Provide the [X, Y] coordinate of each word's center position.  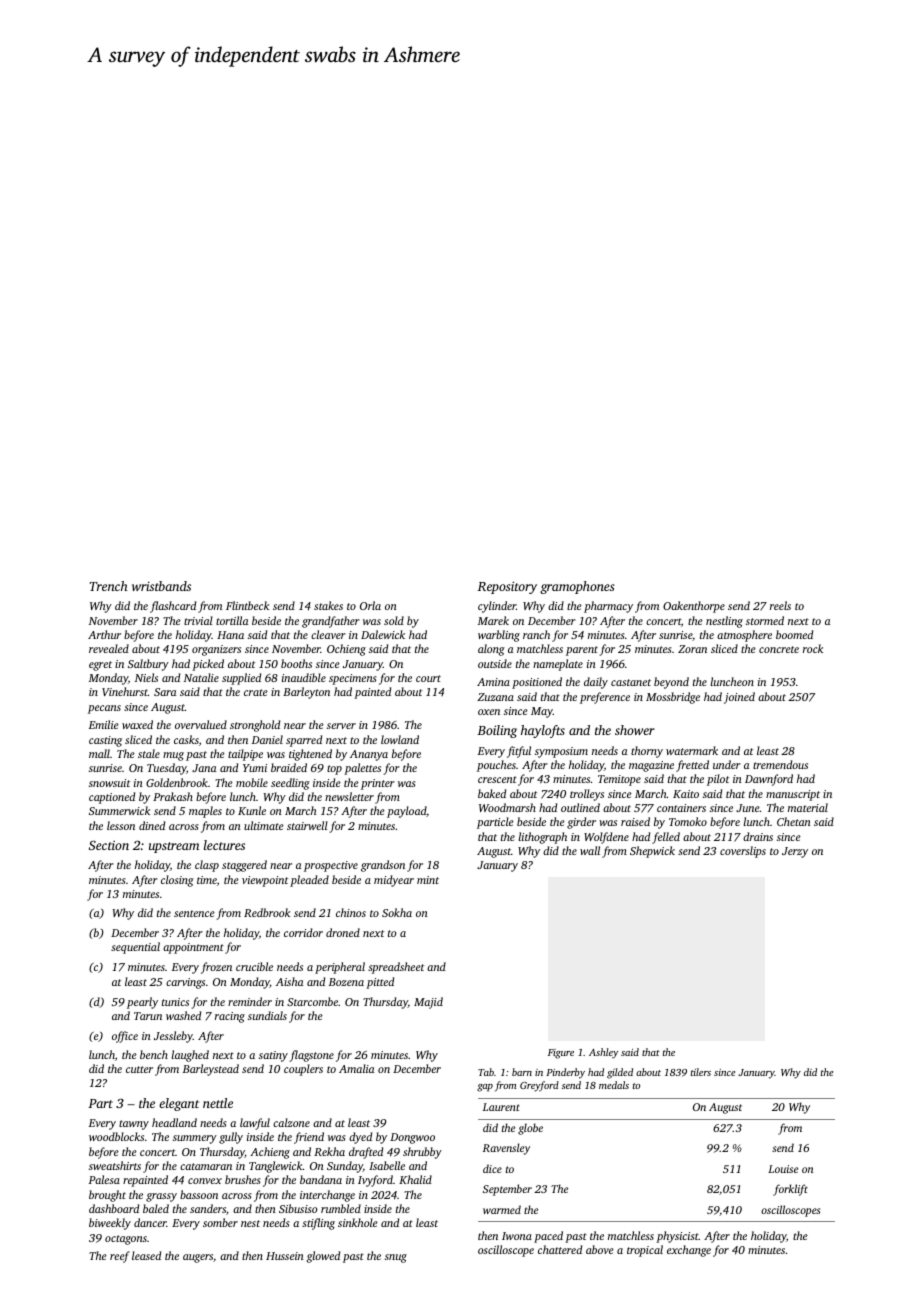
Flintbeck [247, 605]
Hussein [285, 1256]
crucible [254, 966]
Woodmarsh [507, 807]
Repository [507, 587]
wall [590, 850]
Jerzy [795, 852]
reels [780, 605]
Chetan [794, 821]
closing [177, 881]
